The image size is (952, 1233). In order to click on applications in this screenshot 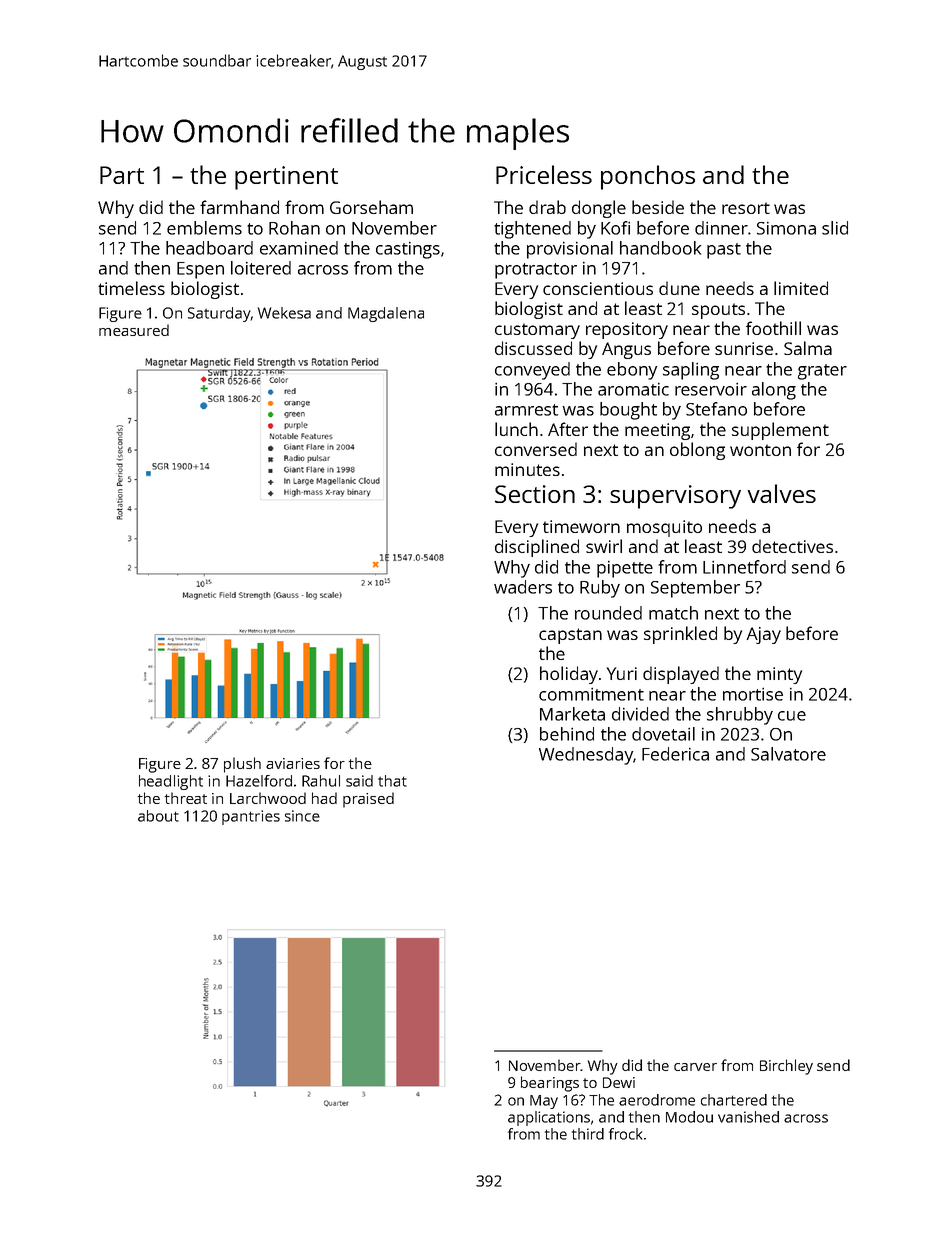, I will do `click(549, 1118)`.
